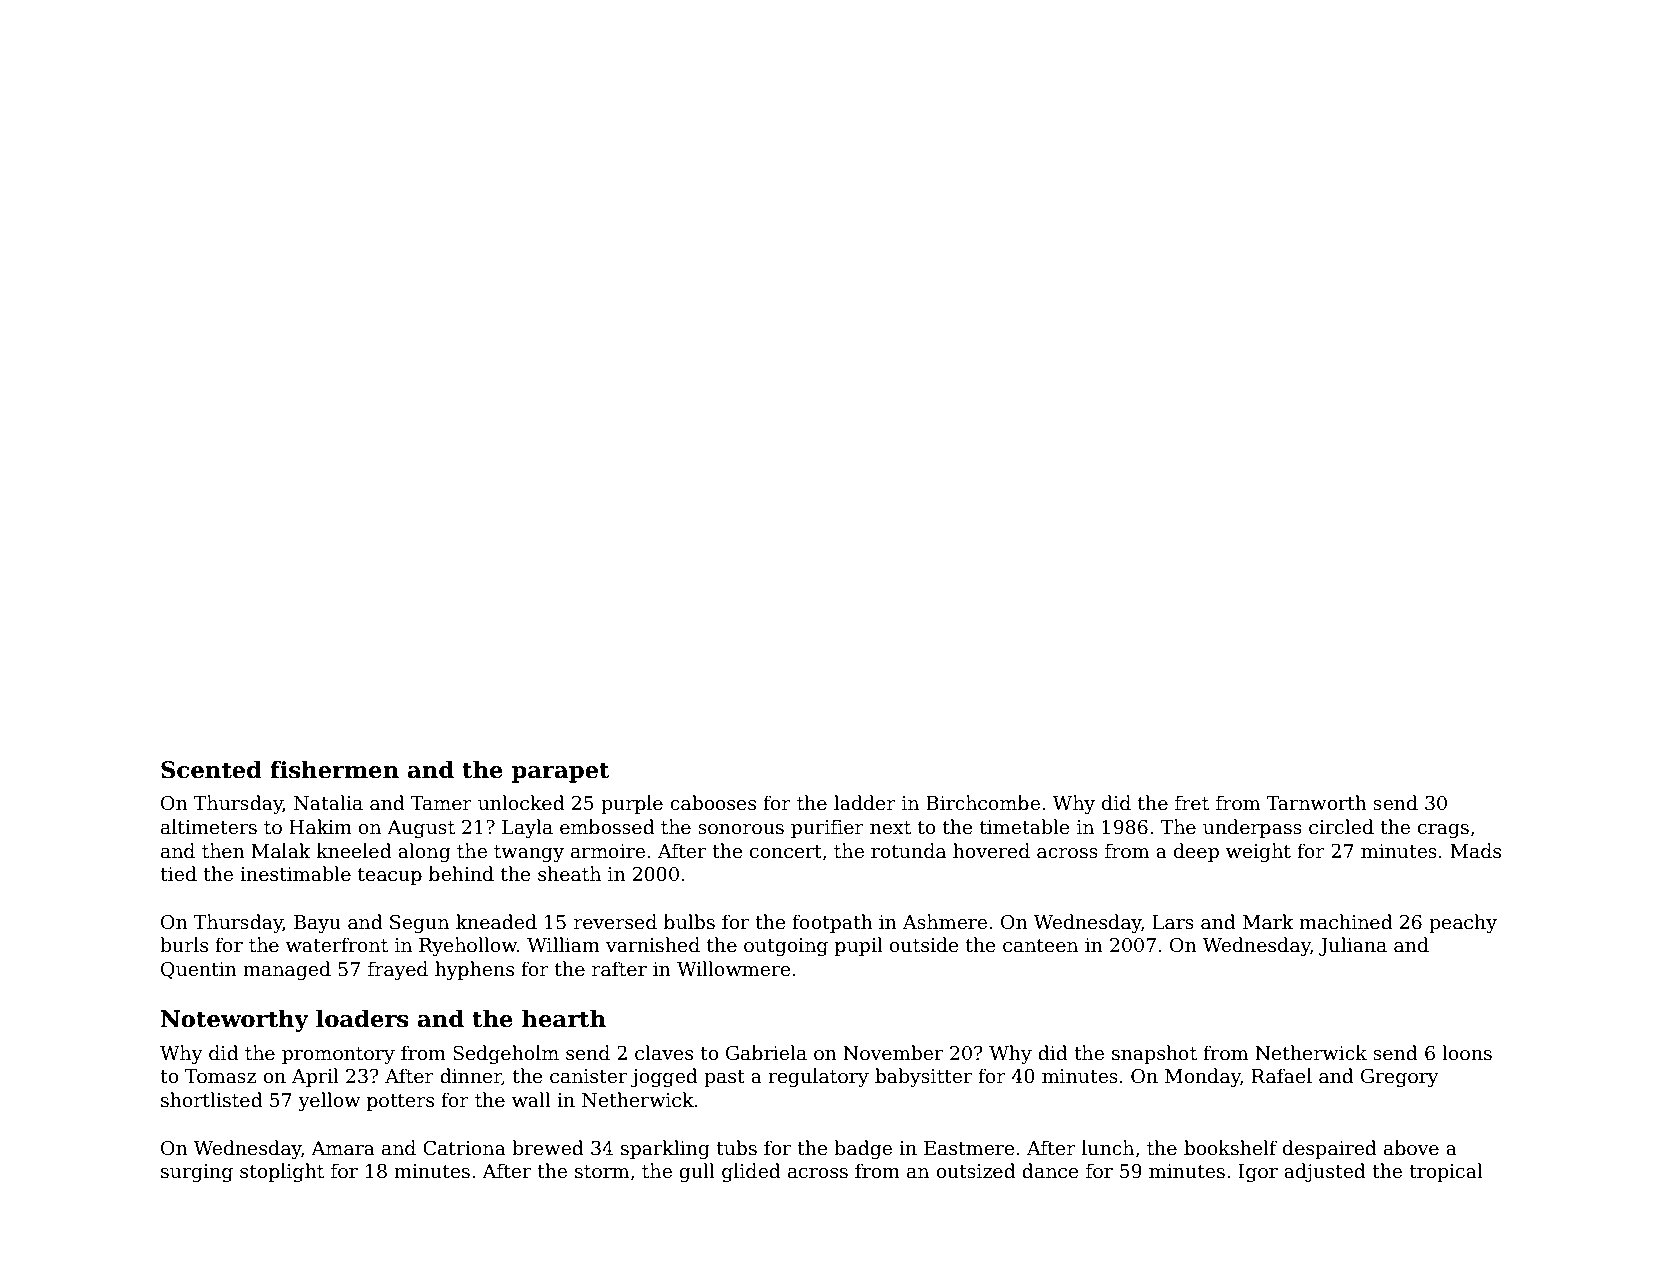 Image resolution: width=1667 pixels, height=1288 pixels. Describe the element at coordinates (1196, 852) in the document. I see `deep` at that location.
